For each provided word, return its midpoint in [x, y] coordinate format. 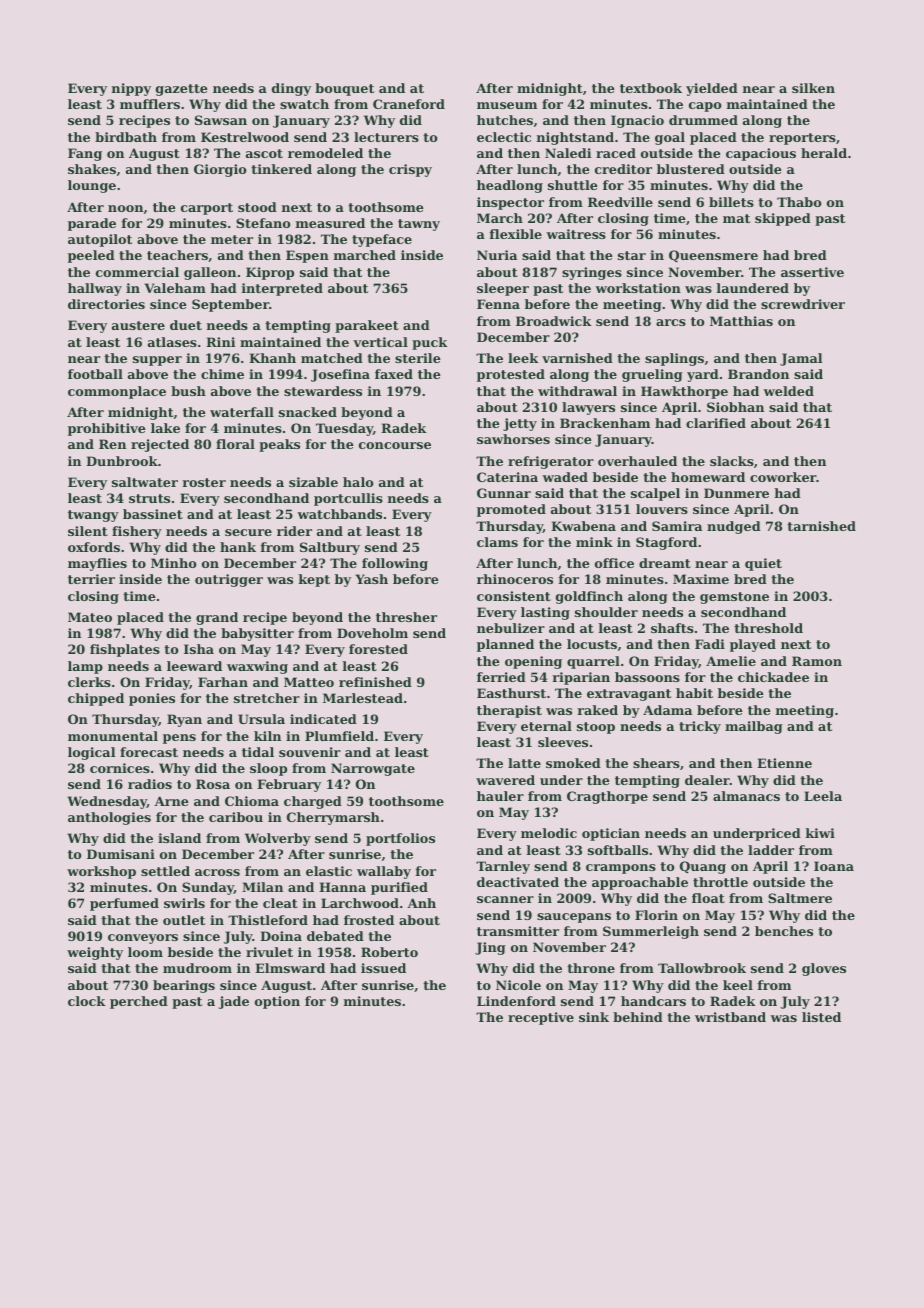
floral [235, 444]
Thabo [799, 202]
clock [87, 1001]
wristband [730, 1017]
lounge [92, 186]
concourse [395, 445]
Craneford [409, 104]
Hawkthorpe [684, 392]
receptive [541, 1018]
